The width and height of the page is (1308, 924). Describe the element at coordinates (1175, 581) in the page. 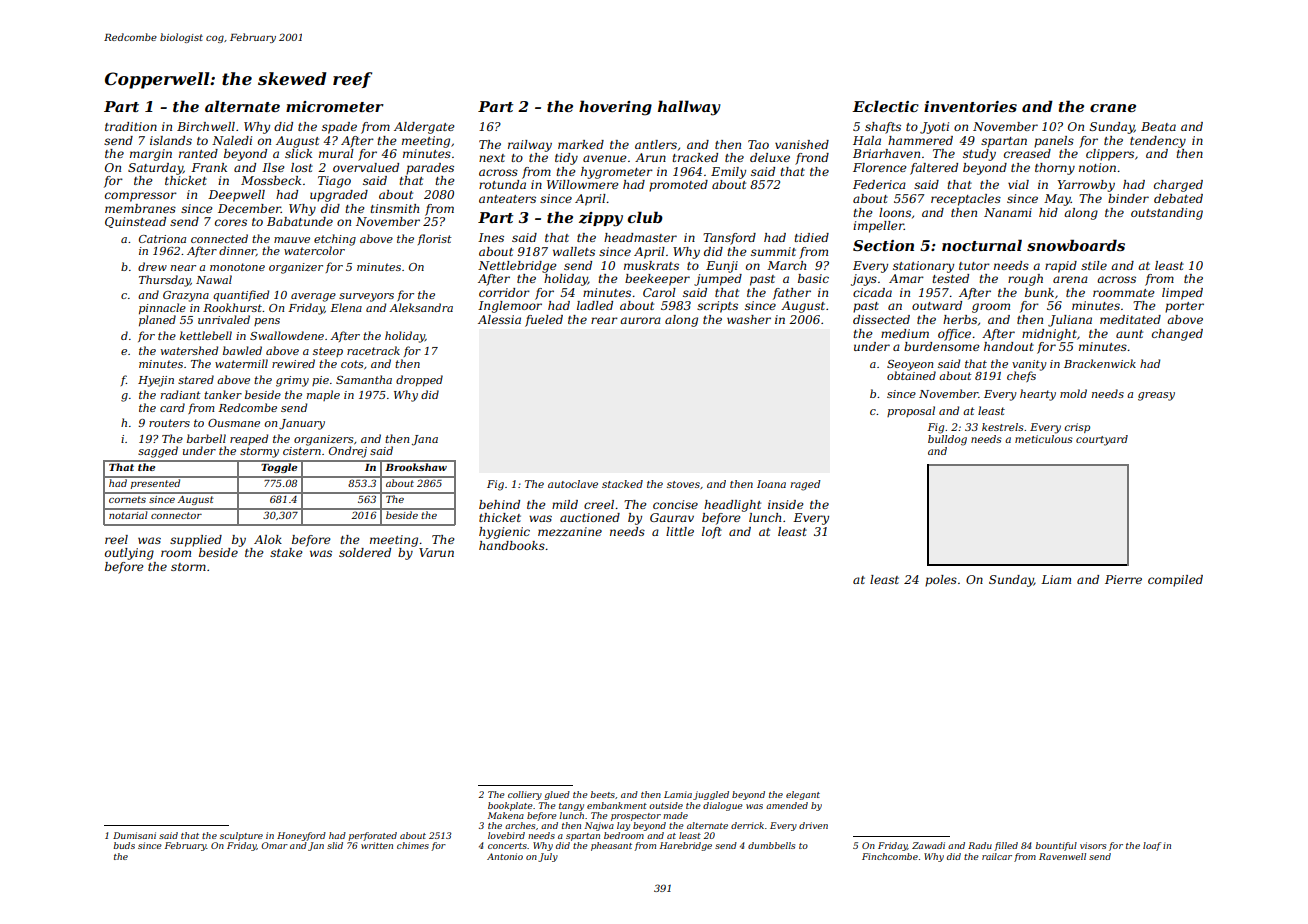

I see `compiled` at that location.
